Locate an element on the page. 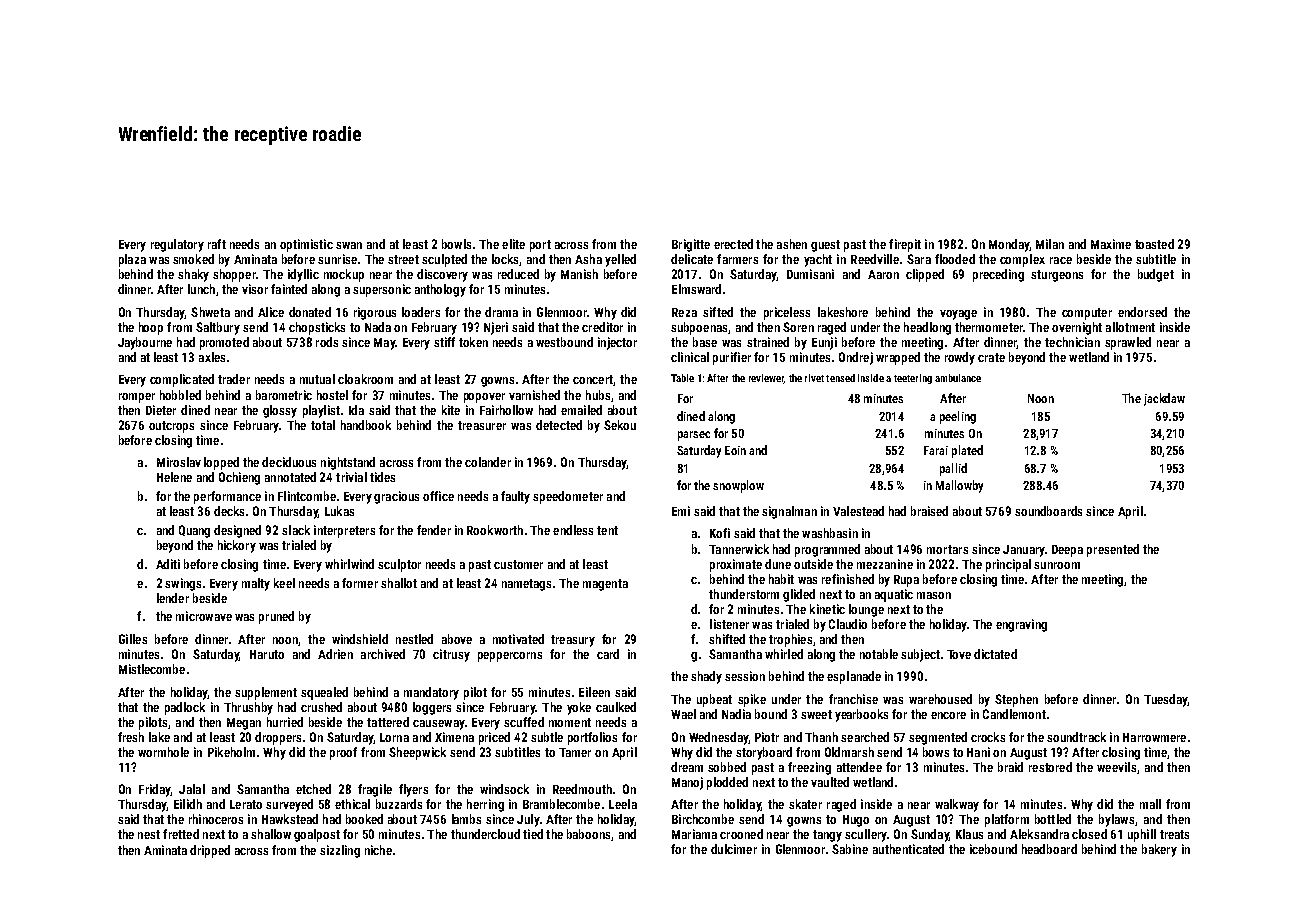 Image resolution: width=1308 pixels, height=924 pixels. customer is located at coordinates (518, 564).
